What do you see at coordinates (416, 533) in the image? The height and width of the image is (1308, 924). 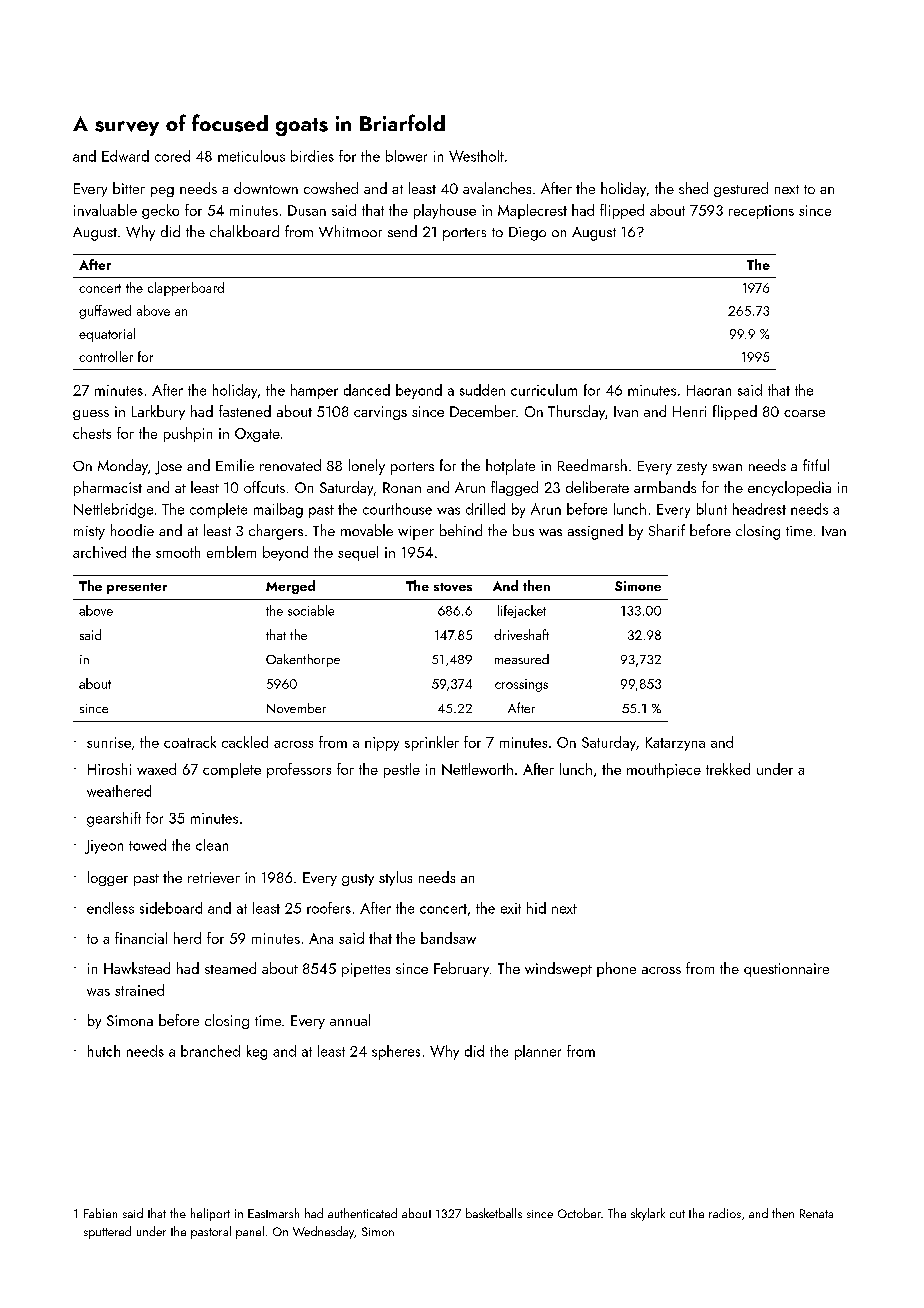 I see `wiper` at bounding box center [416, 533].
